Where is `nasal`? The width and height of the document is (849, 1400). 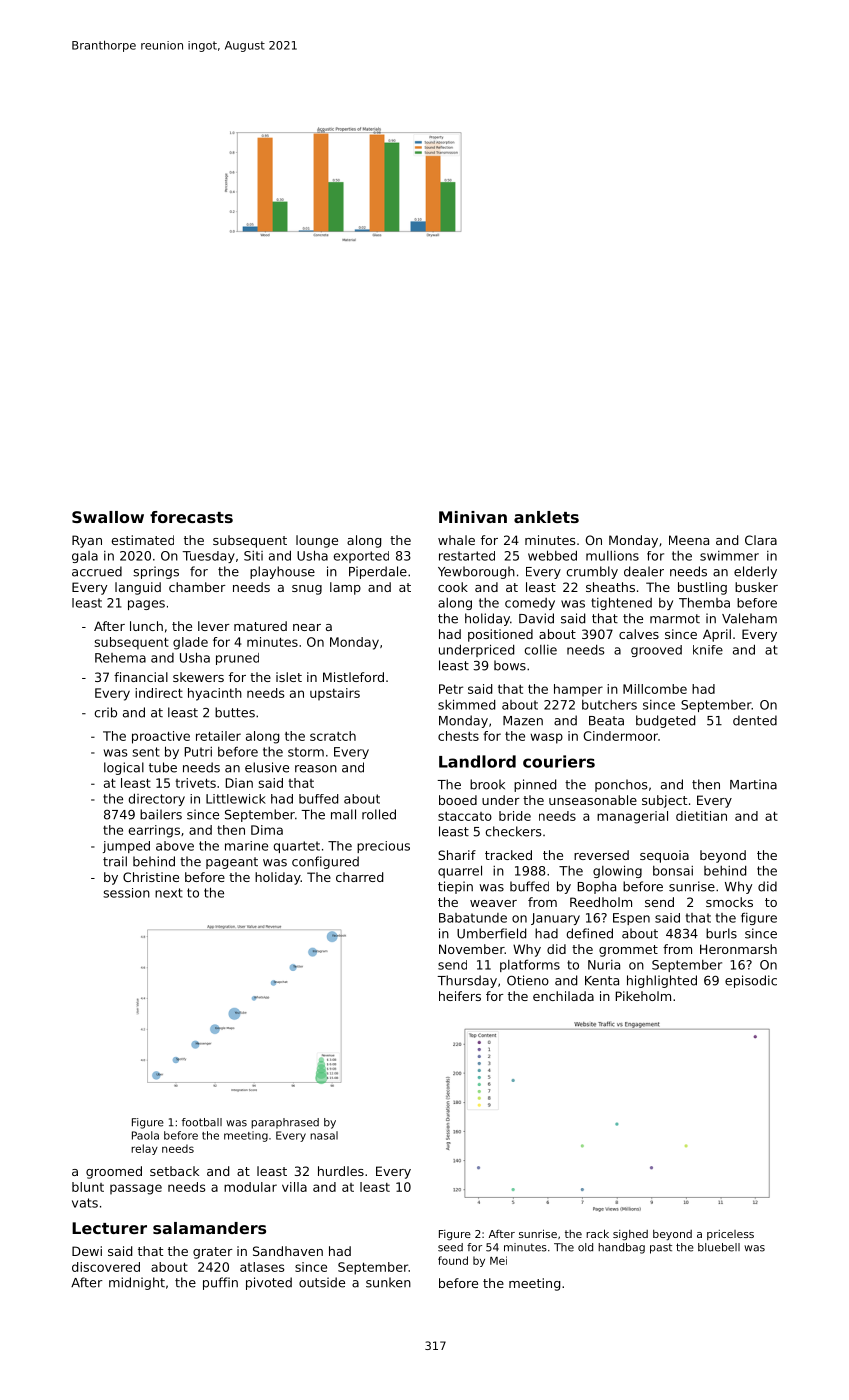 nasal is located at coordinates (324, 1135).
